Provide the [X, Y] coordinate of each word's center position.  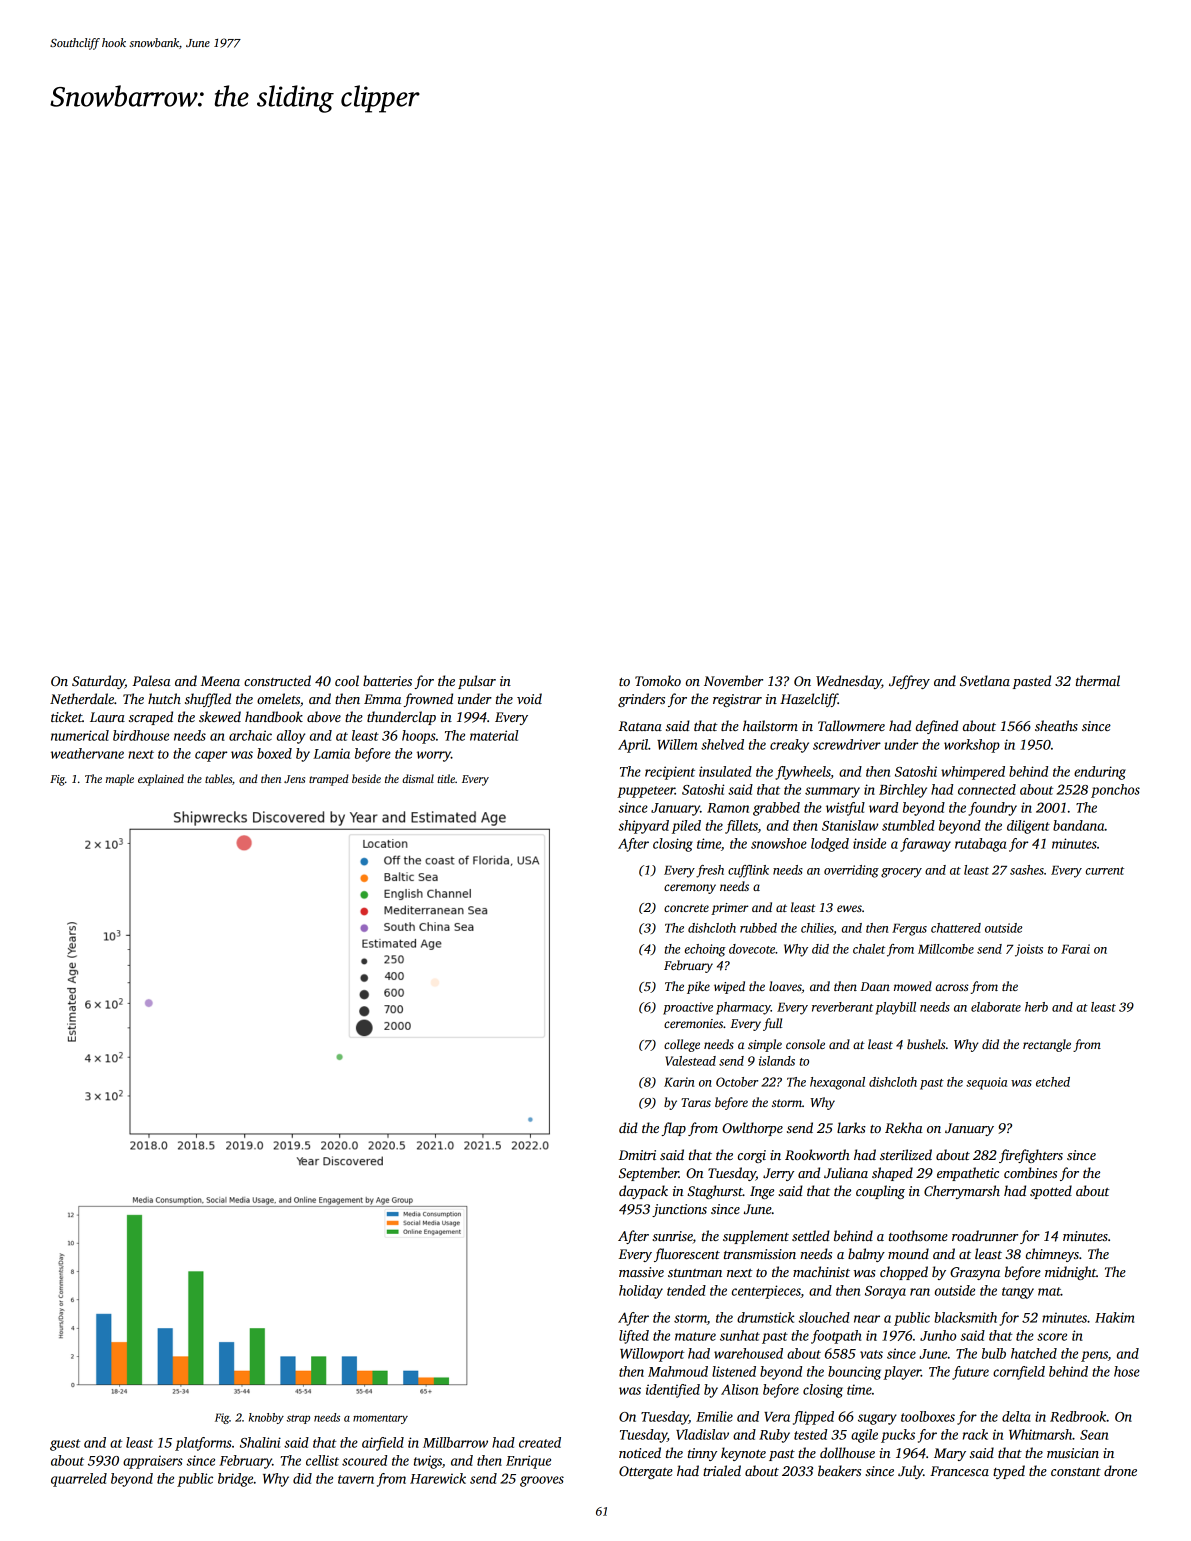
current [1105, 871]
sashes [1027, 870]
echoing [705, 950]
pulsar [477, 682]
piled [686, 827]
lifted [634, 1337]
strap [298, 1419]
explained [161, 780]
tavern [356, 1479]
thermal [1098, 680]
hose [1127, 1371]
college [682, 1045]
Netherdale [82, 698]
